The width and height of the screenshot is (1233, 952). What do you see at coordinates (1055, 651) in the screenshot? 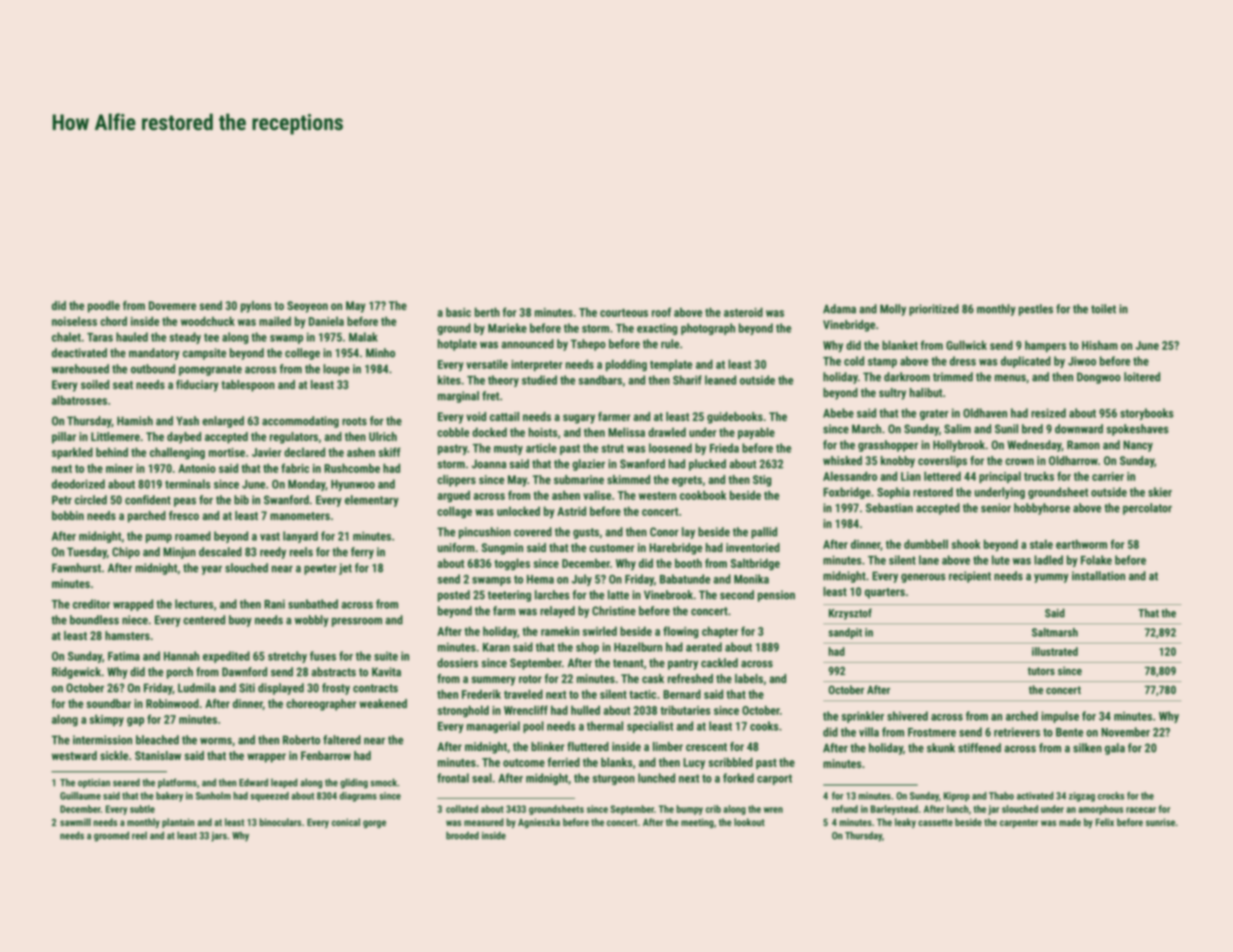
I see `illustrated` at bounding box center [1055, 651].
